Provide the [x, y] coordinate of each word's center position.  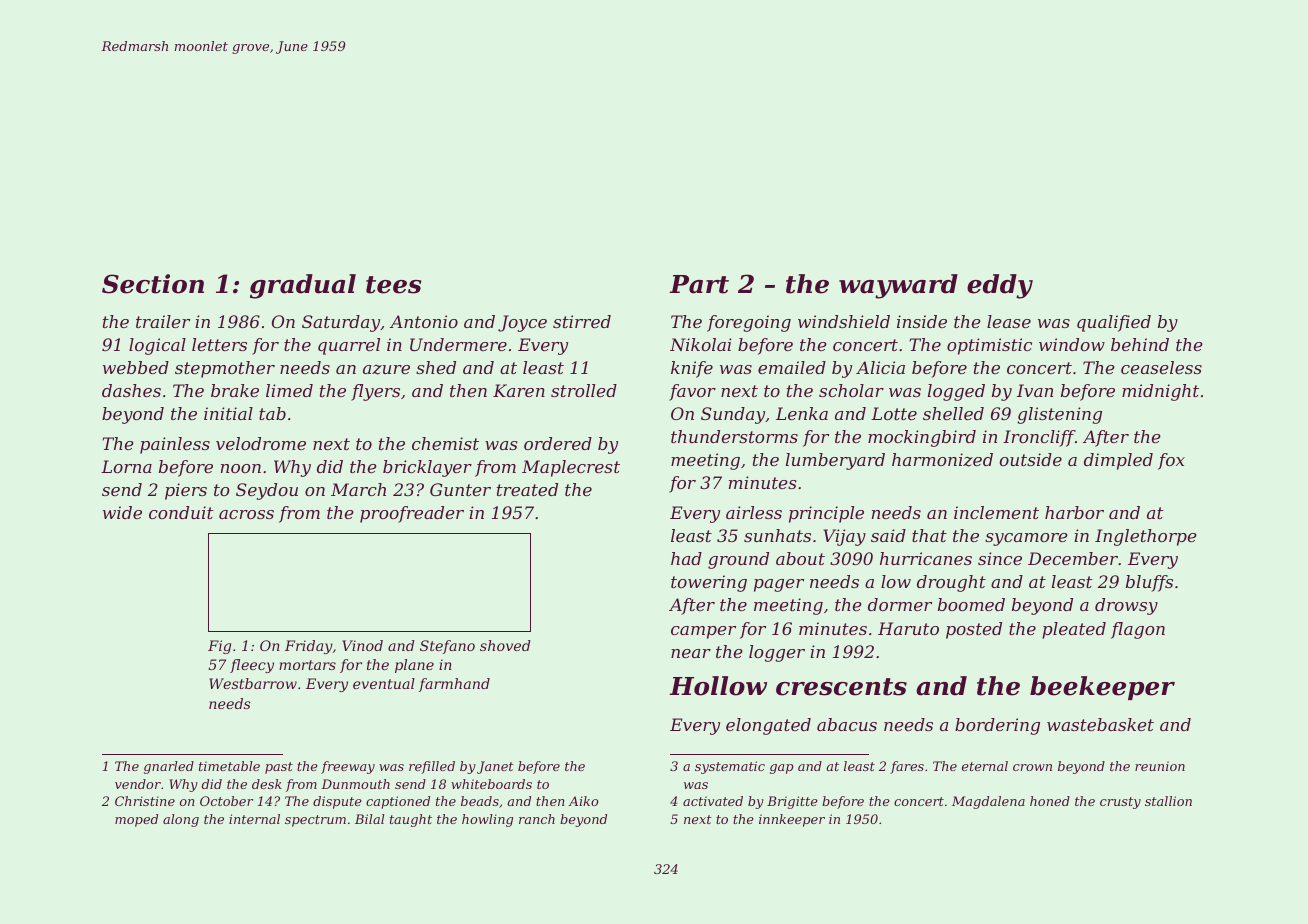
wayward [898, 286]
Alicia [880, 367]
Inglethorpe [1146, 537]
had [686, 558]
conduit [181, 512]
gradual [303, 286]
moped [136, 820]
